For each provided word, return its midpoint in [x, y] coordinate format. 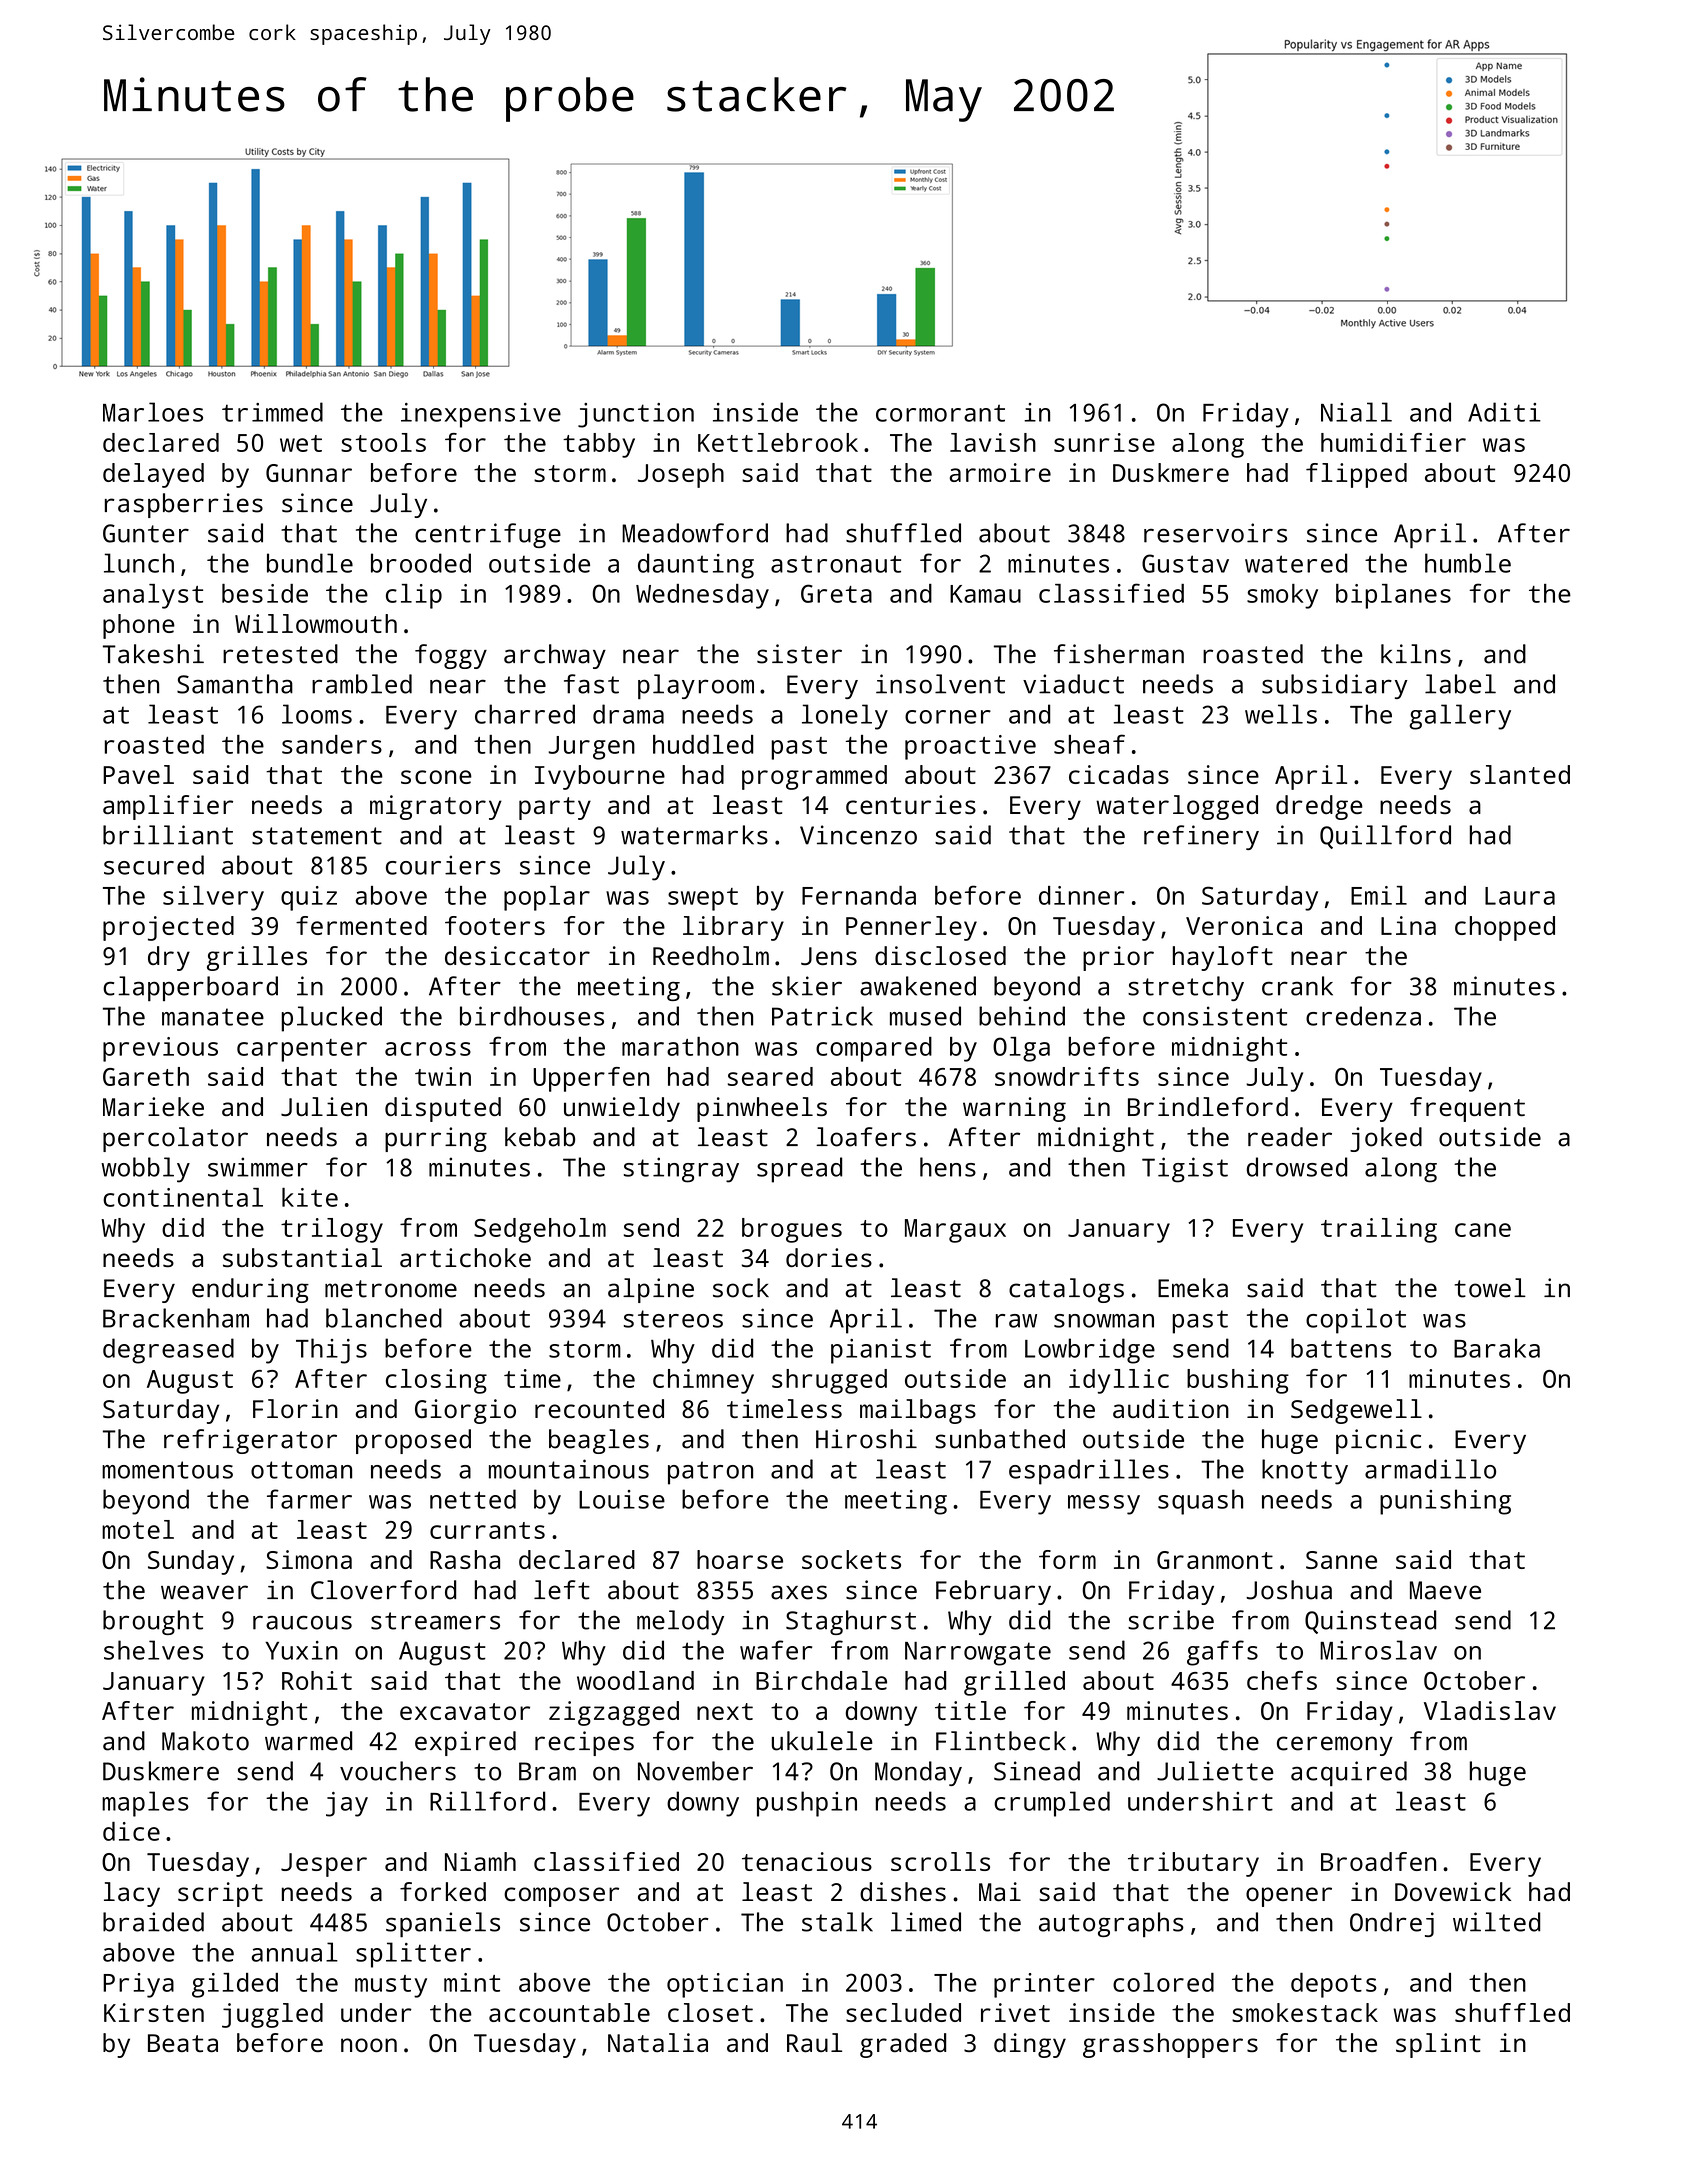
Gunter [146, 533]
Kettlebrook [778, 442]
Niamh [480, 1861]
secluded [903, 2012]
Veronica [1244, 925]
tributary [1193, 1864]
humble [1468, 563]
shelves [153, 1650]
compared [874, 1049]
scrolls [940, 1861]
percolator [175, 1139]
